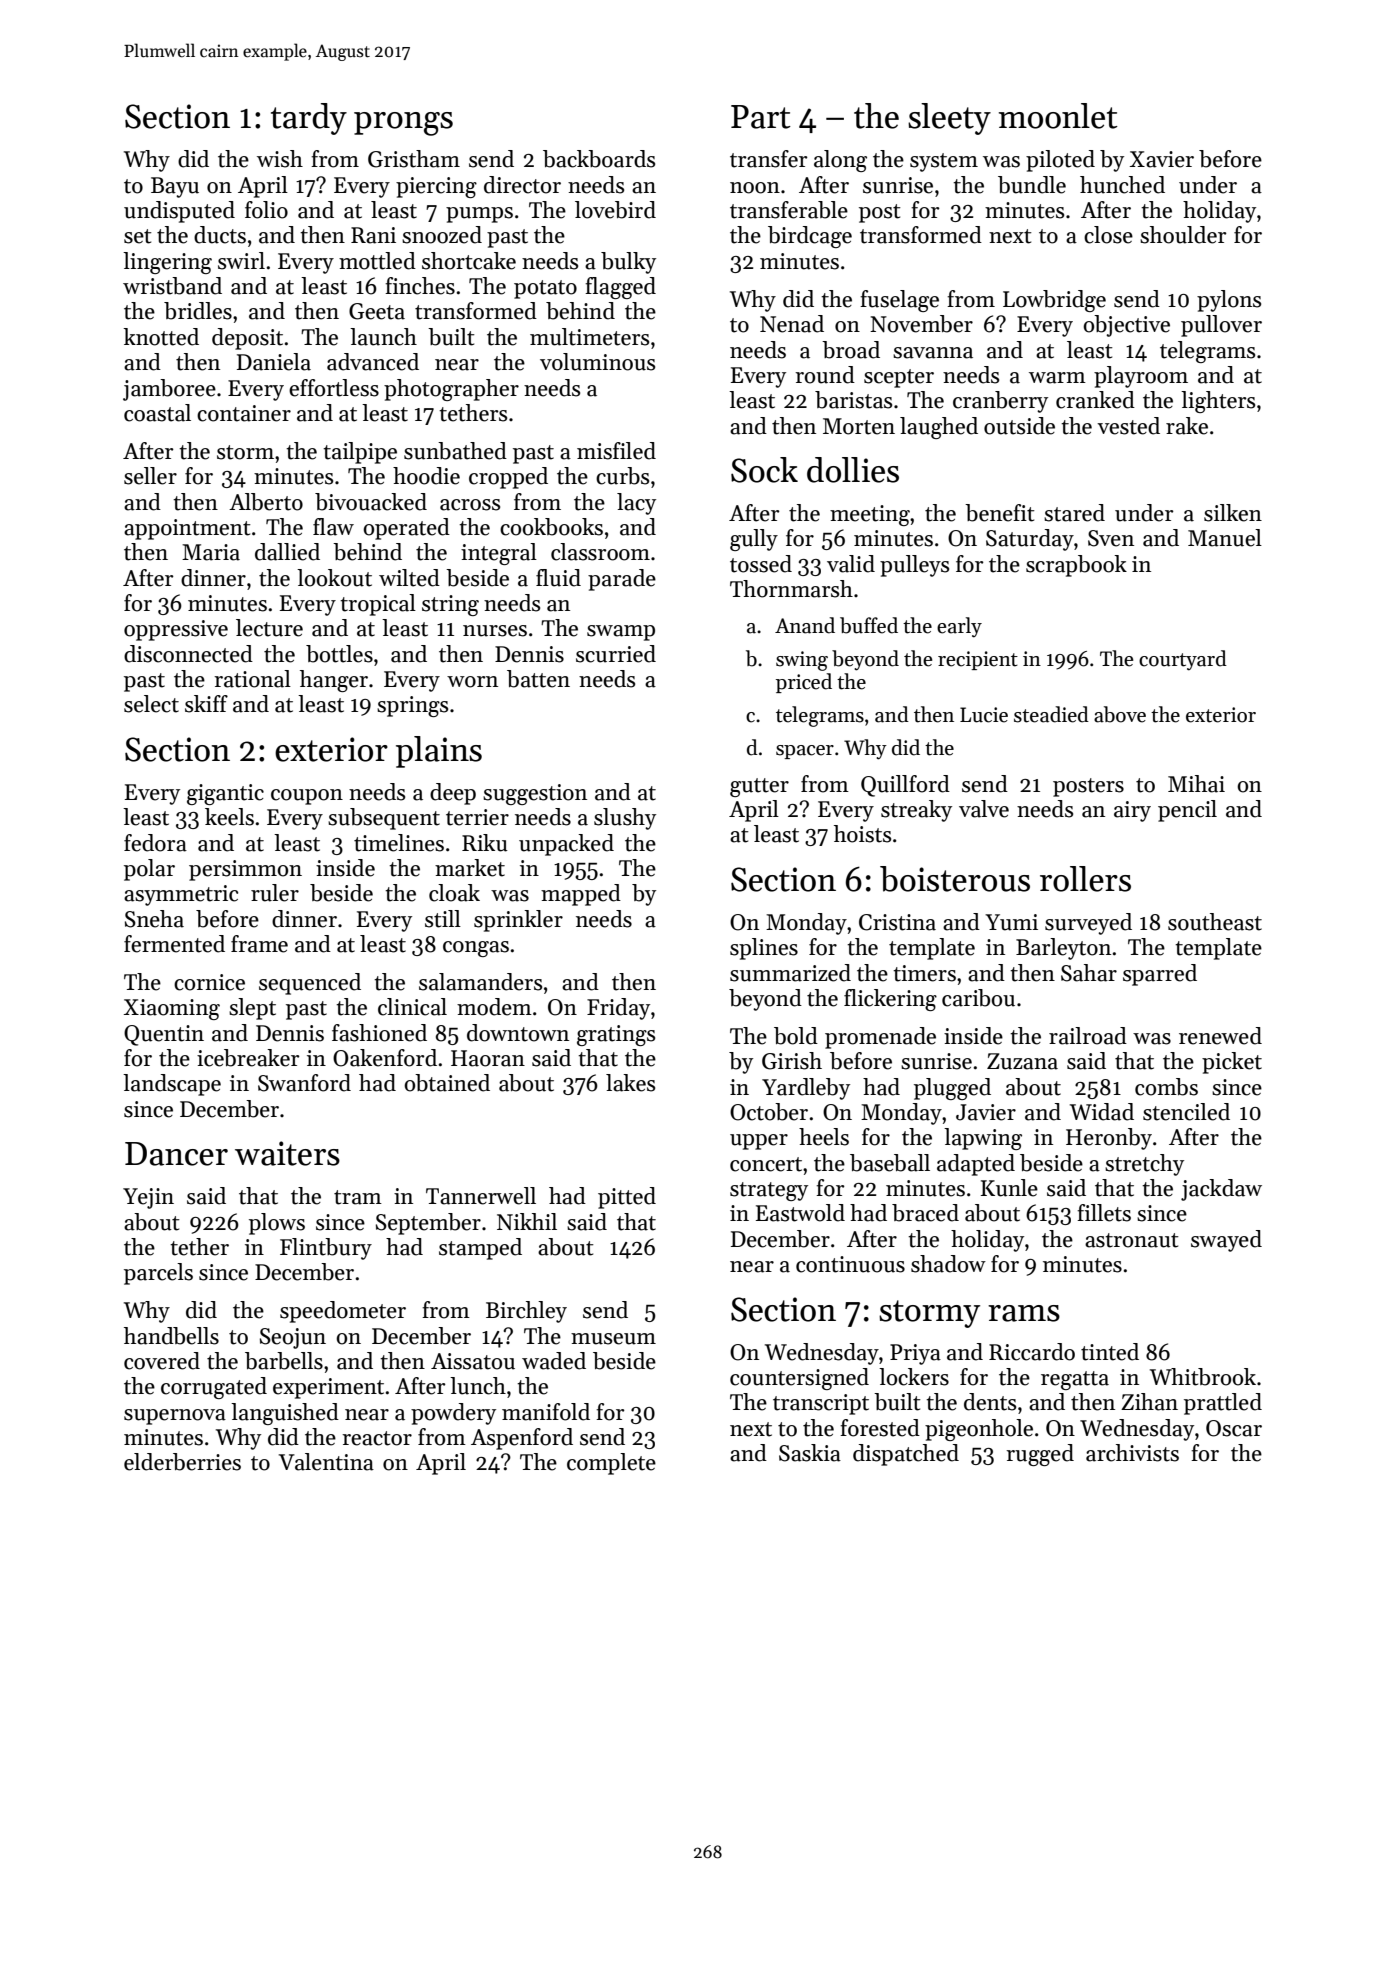 This screenshot has width=1386, height=1969. What do you see at coordinates (939, 428) in the screenshot?
I see `laughed` at bounding box center [939, 428].
